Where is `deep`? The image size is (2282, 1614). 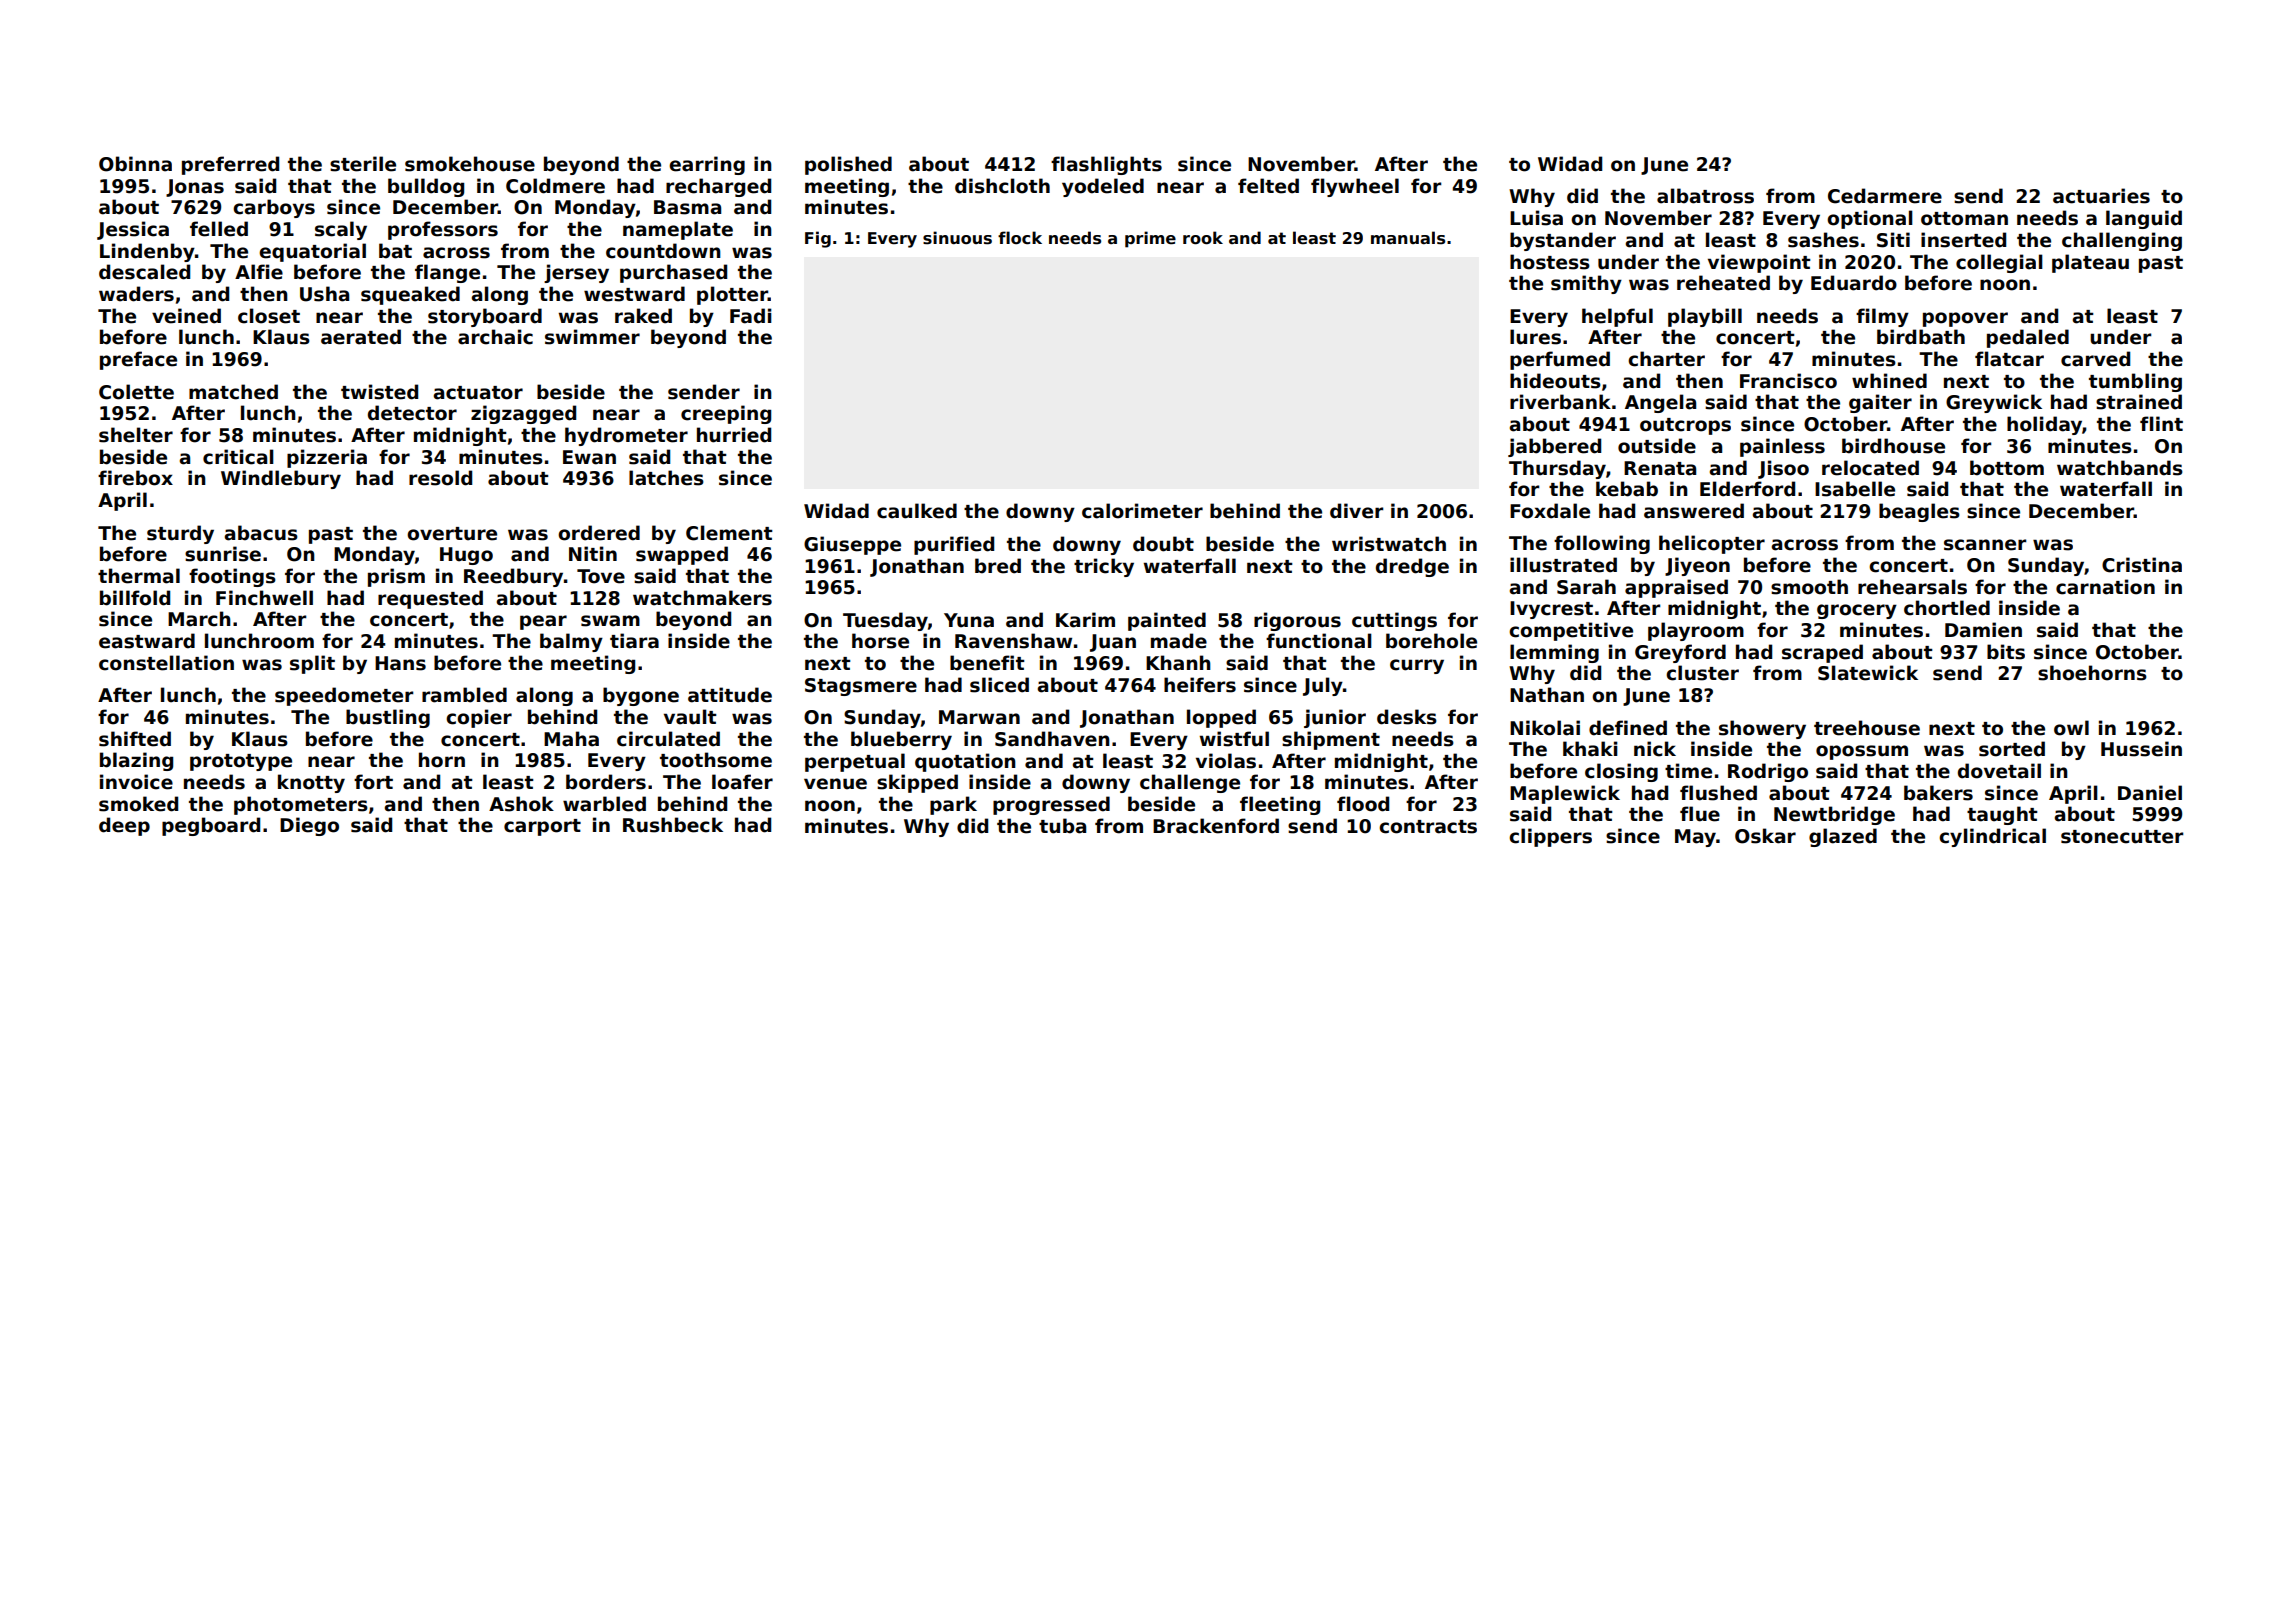
deep is located at coordinates (124, 826).
